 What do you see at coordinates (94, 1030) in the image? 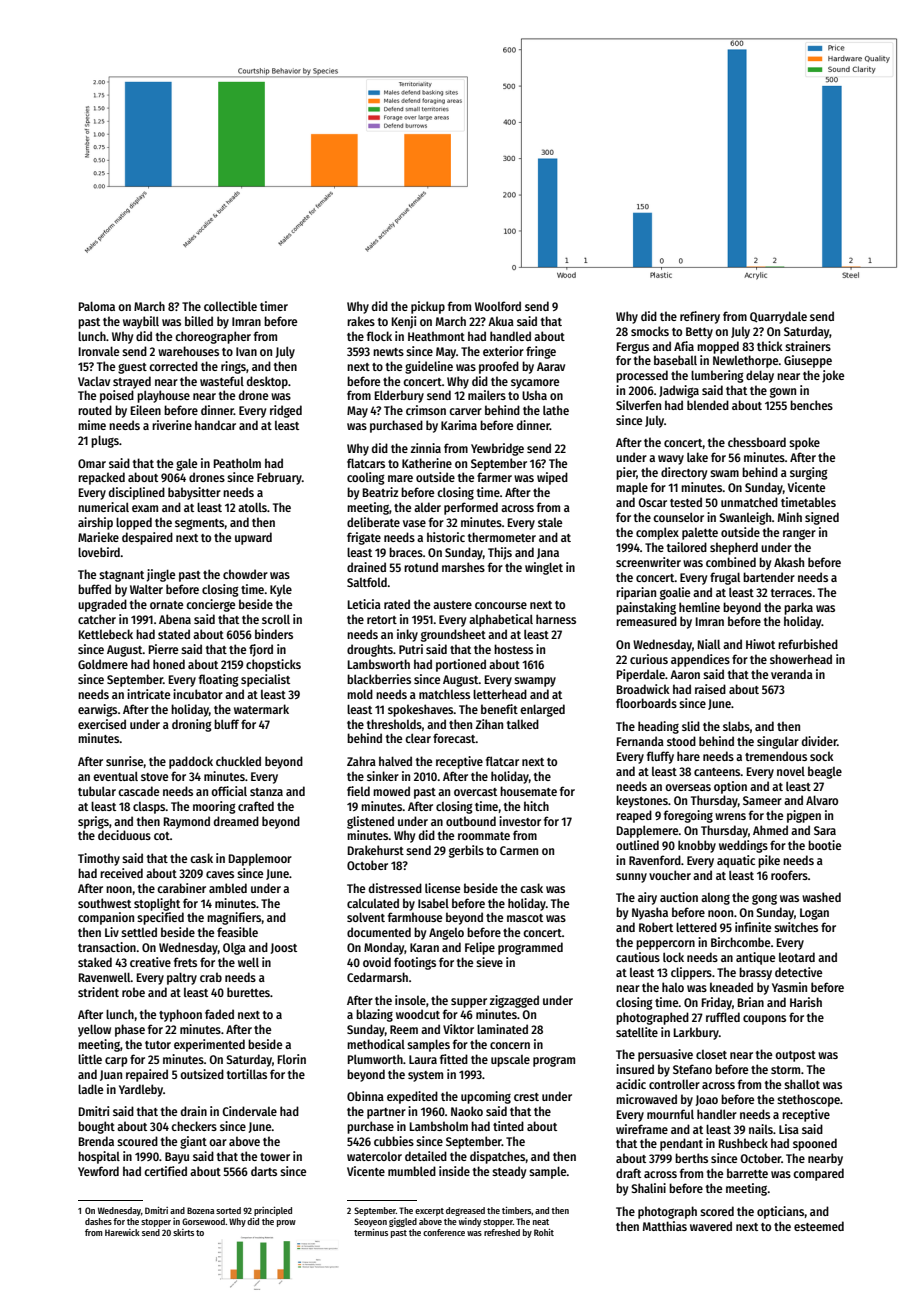
I see `yellow` at bounding box center [94, 1030].
